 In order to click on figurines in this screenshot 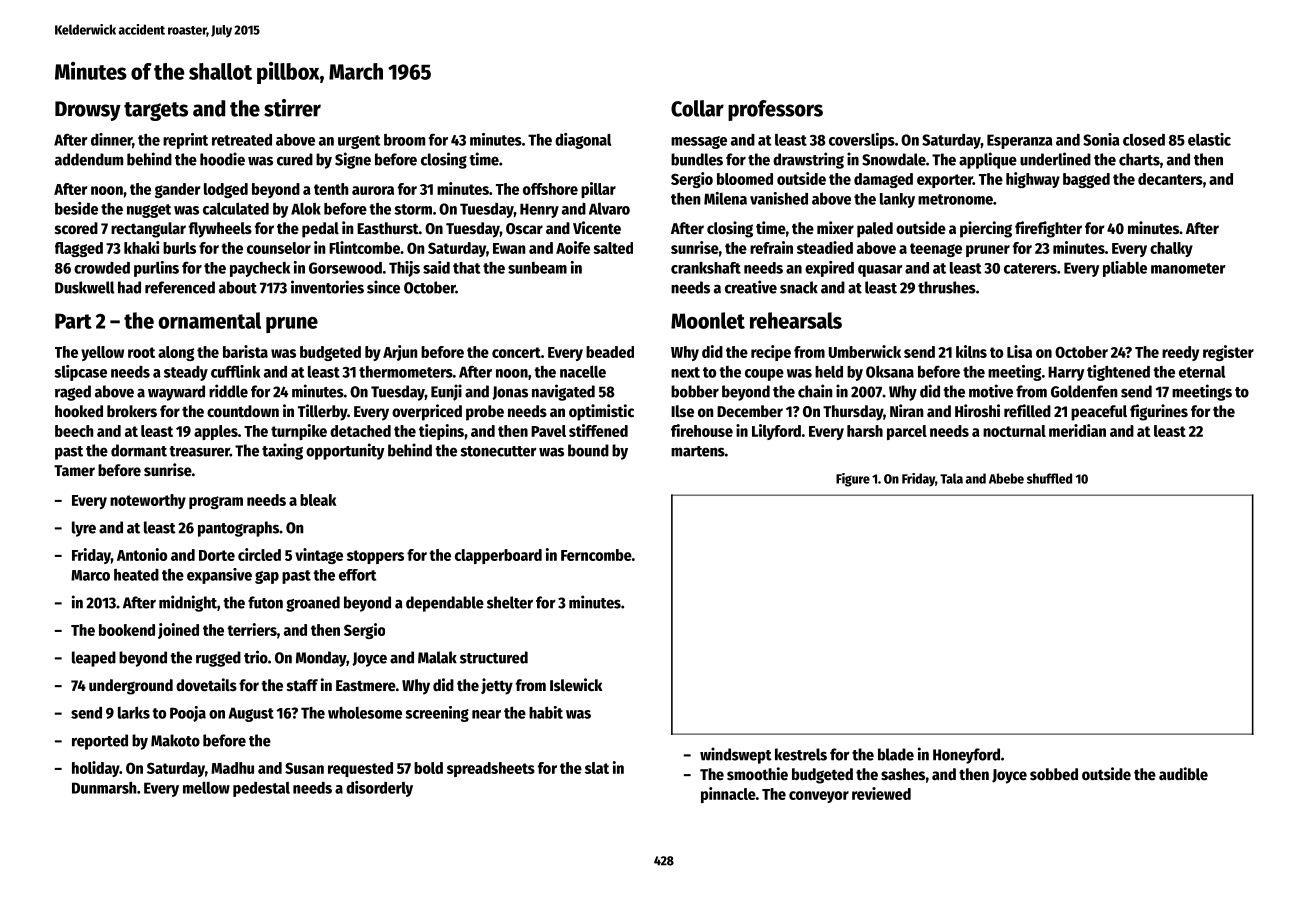, I will do `click(1159, 412)`.
